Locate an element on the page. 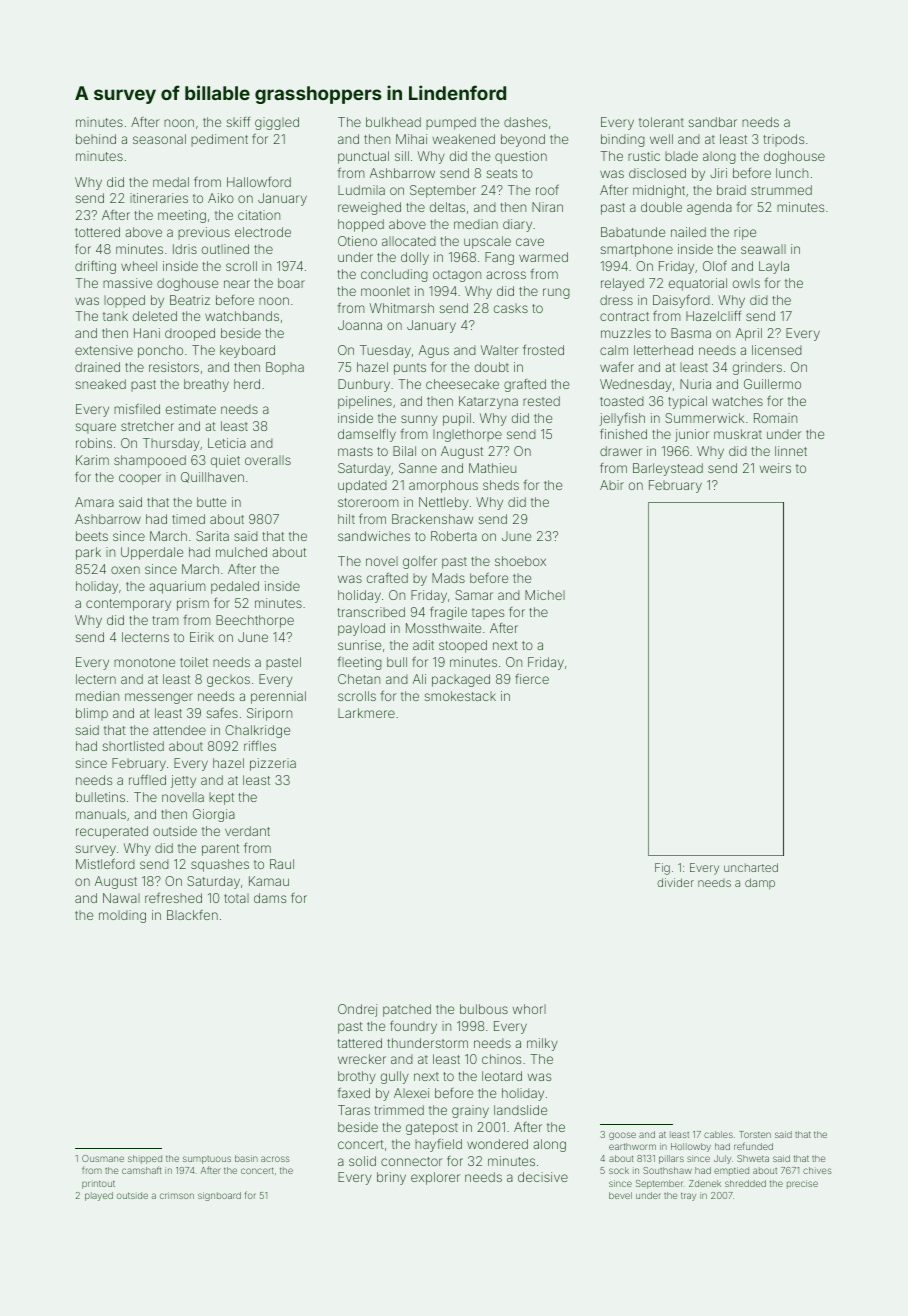 The height and width of the page is (1316, 908). damp is located at coordinates (760, 883).
